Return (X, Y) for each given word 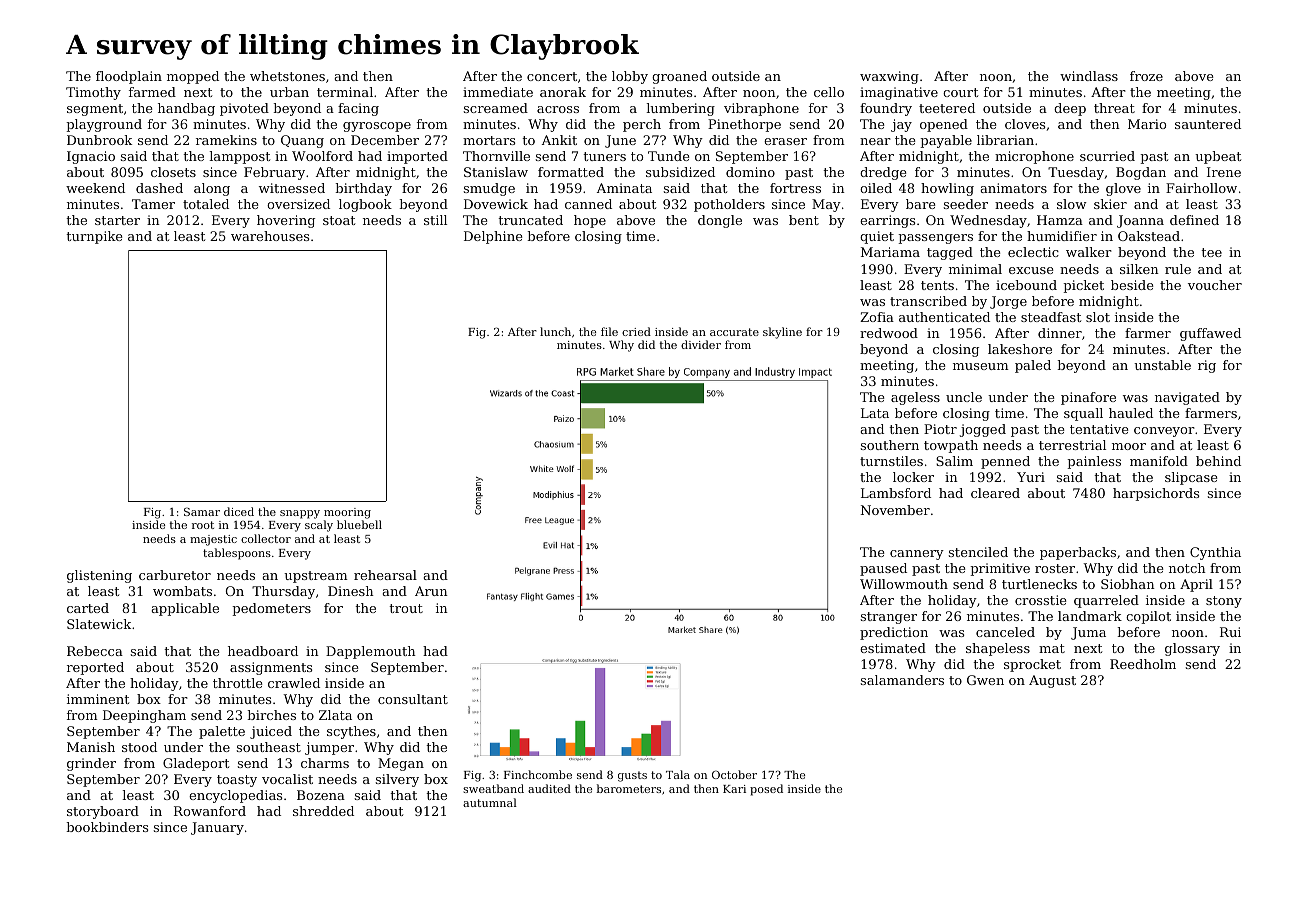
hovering (286, 221)
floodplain (129, 77)
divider (701, 344)
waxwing (889, 77)
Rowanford (210, 811)
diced (239, 511)
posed (766, 790)
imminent (98, 699)
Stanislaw (496, 172)
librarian (1005, 140)
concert (552, 76)
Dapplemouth (371, 652)
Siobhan (1128, 584)
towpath (951, 446)
